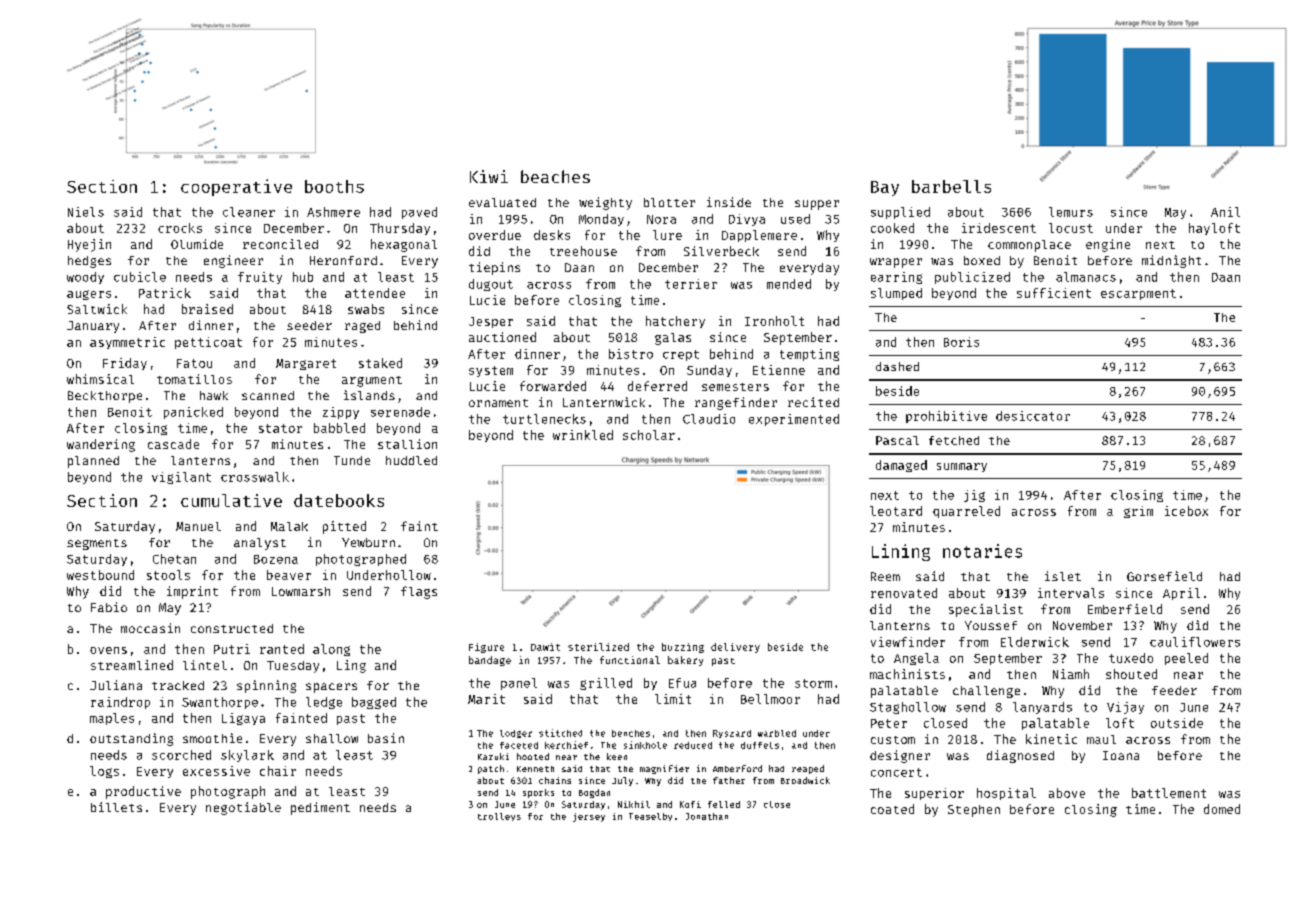  Describe the element at coordinates (320, 808) in the page. I see `pediment` at that location.
